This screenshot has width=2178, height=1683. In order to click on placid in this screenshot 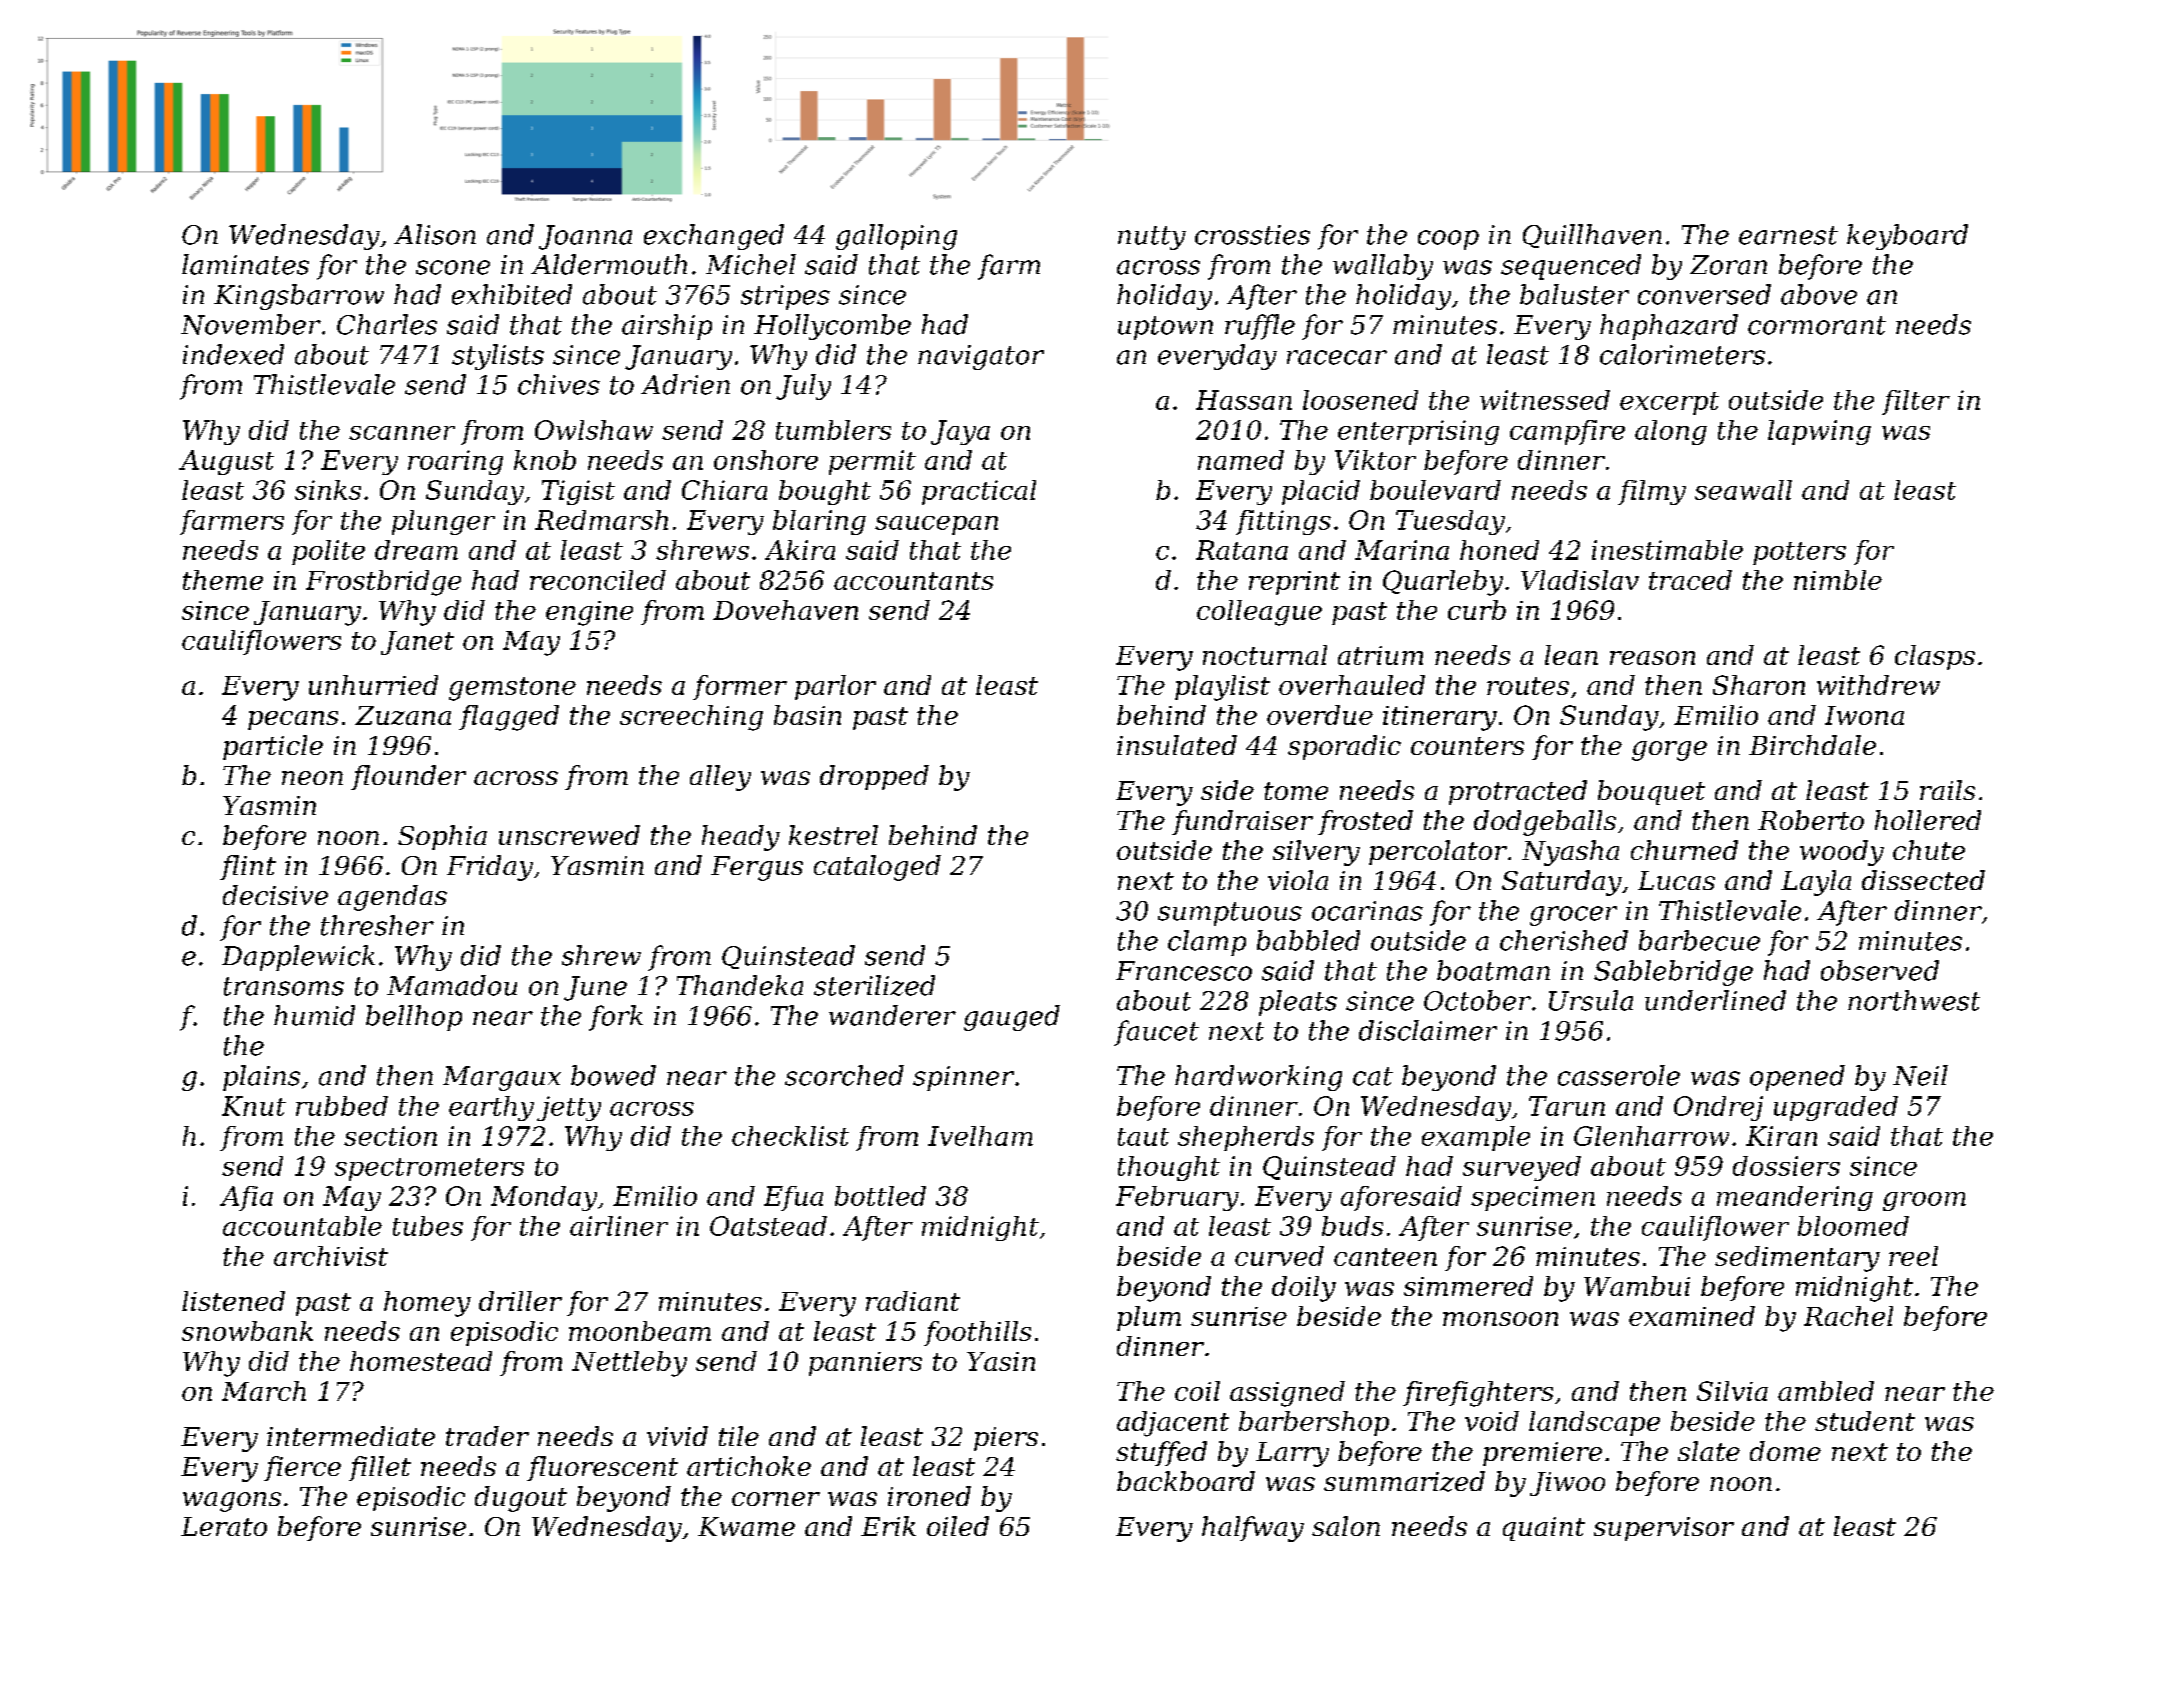, I will do `click(1321, 492)`.
